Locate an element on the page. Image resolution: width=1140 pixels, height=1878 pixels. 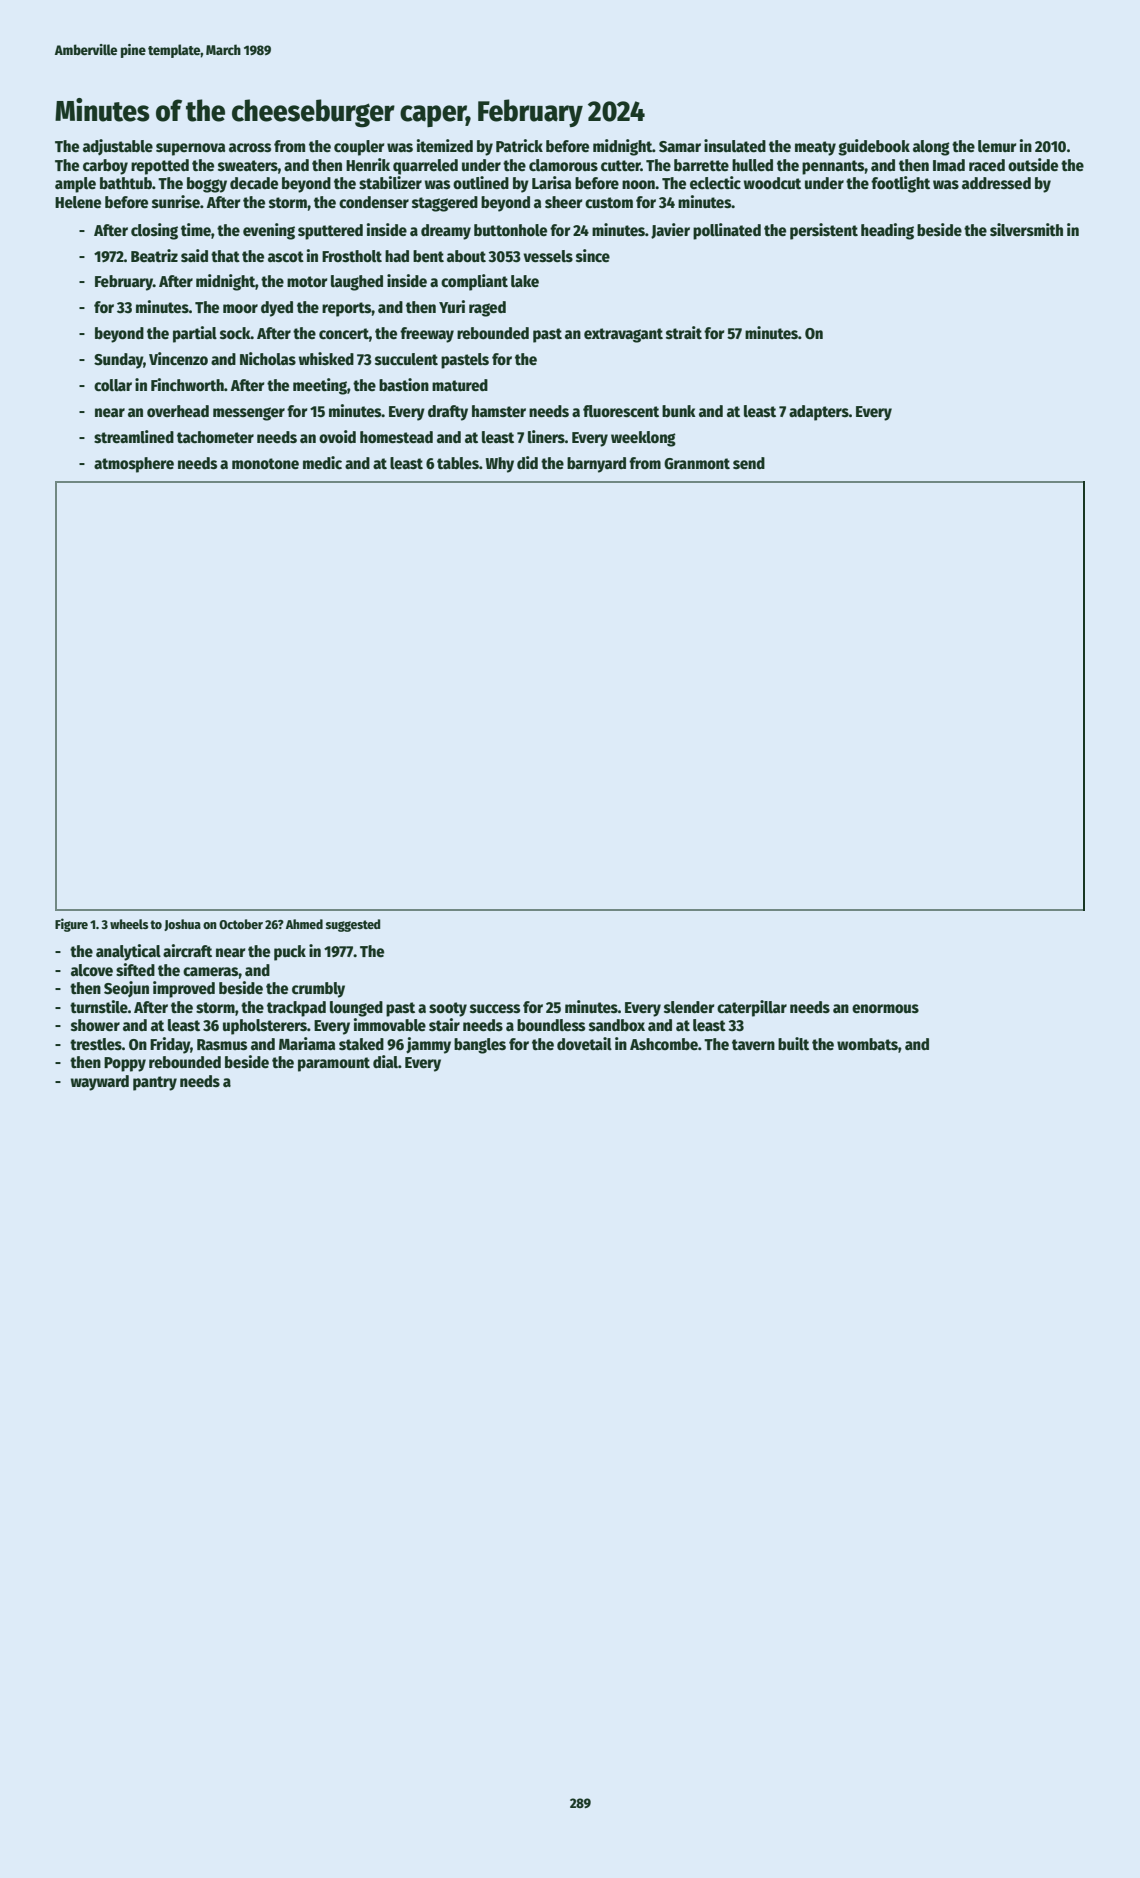
dovetail is located at coordinates (584, 1043).
